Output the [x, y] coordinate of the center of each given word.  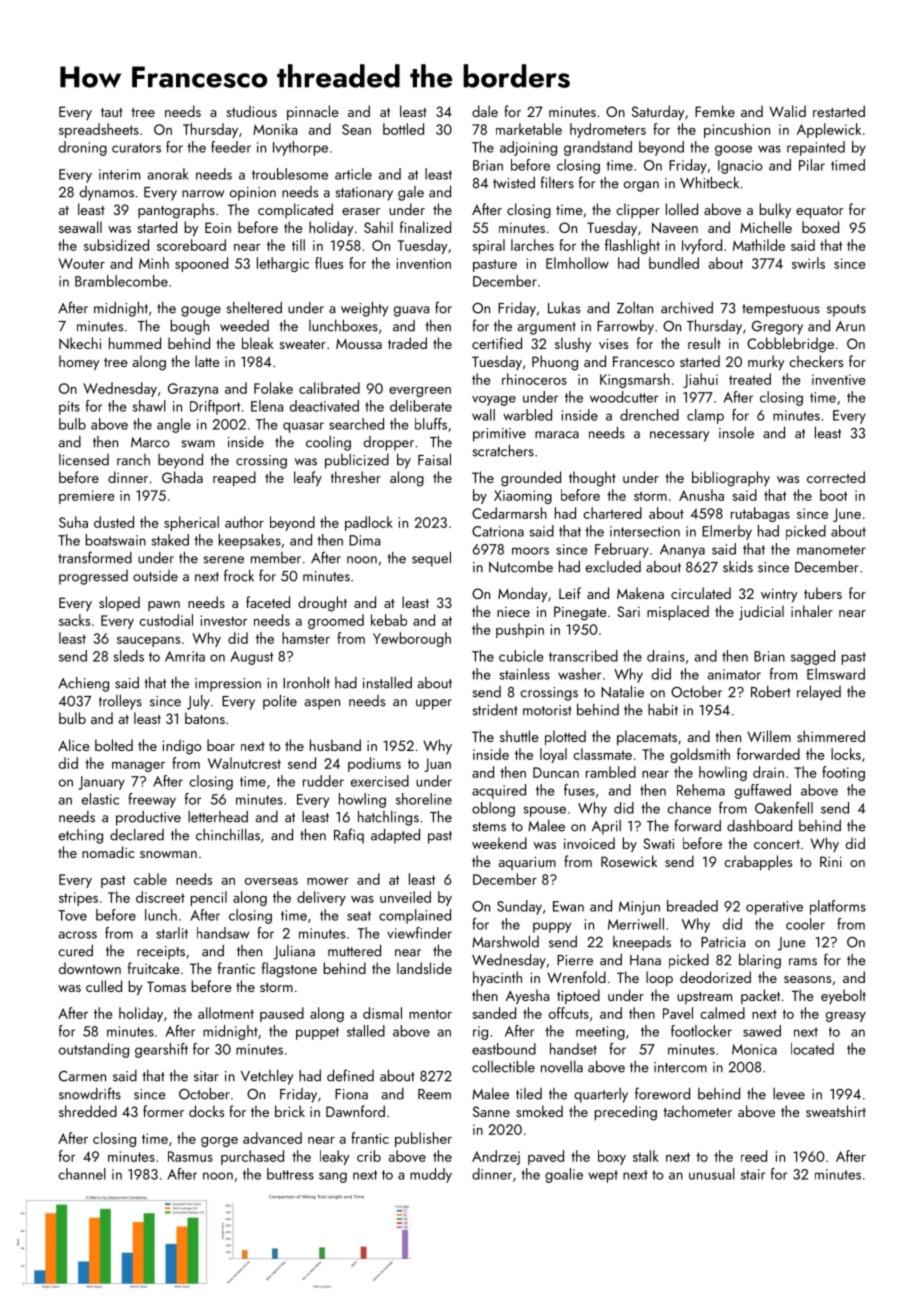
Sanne [491, 1111]
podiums [374, 764]
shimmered [831, 736]
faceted [268, 602]
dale [485, 111]
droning [83, 148]
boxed [820, 227]
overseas [271, 881]
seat [359, 916]
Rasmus [190, 1156]
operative [774, 908]
